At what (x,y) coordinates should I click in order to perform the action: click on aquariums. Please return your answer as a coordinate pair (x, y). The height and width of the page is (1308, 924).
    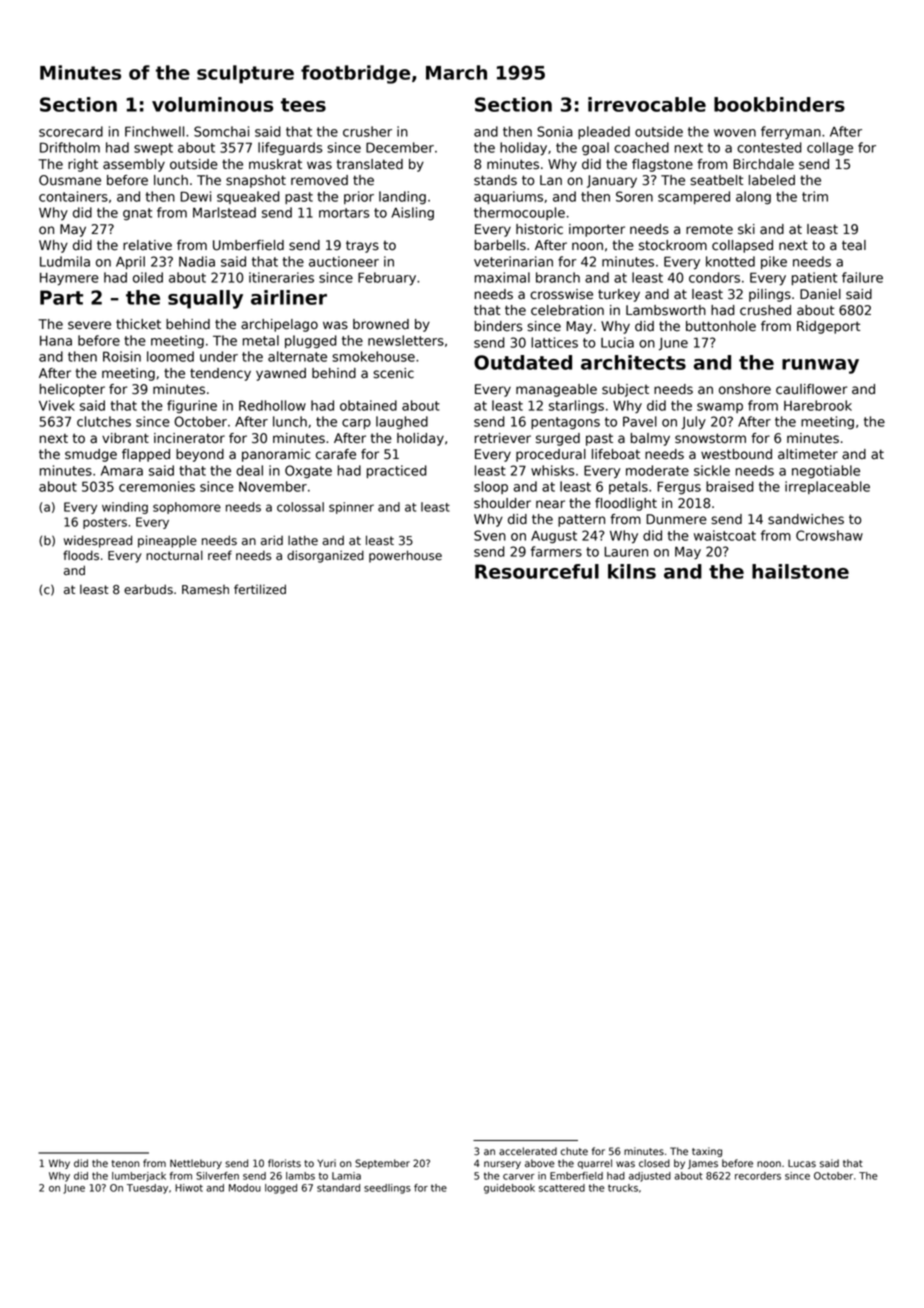
    Looking at the image, I should click on (508, 197).
